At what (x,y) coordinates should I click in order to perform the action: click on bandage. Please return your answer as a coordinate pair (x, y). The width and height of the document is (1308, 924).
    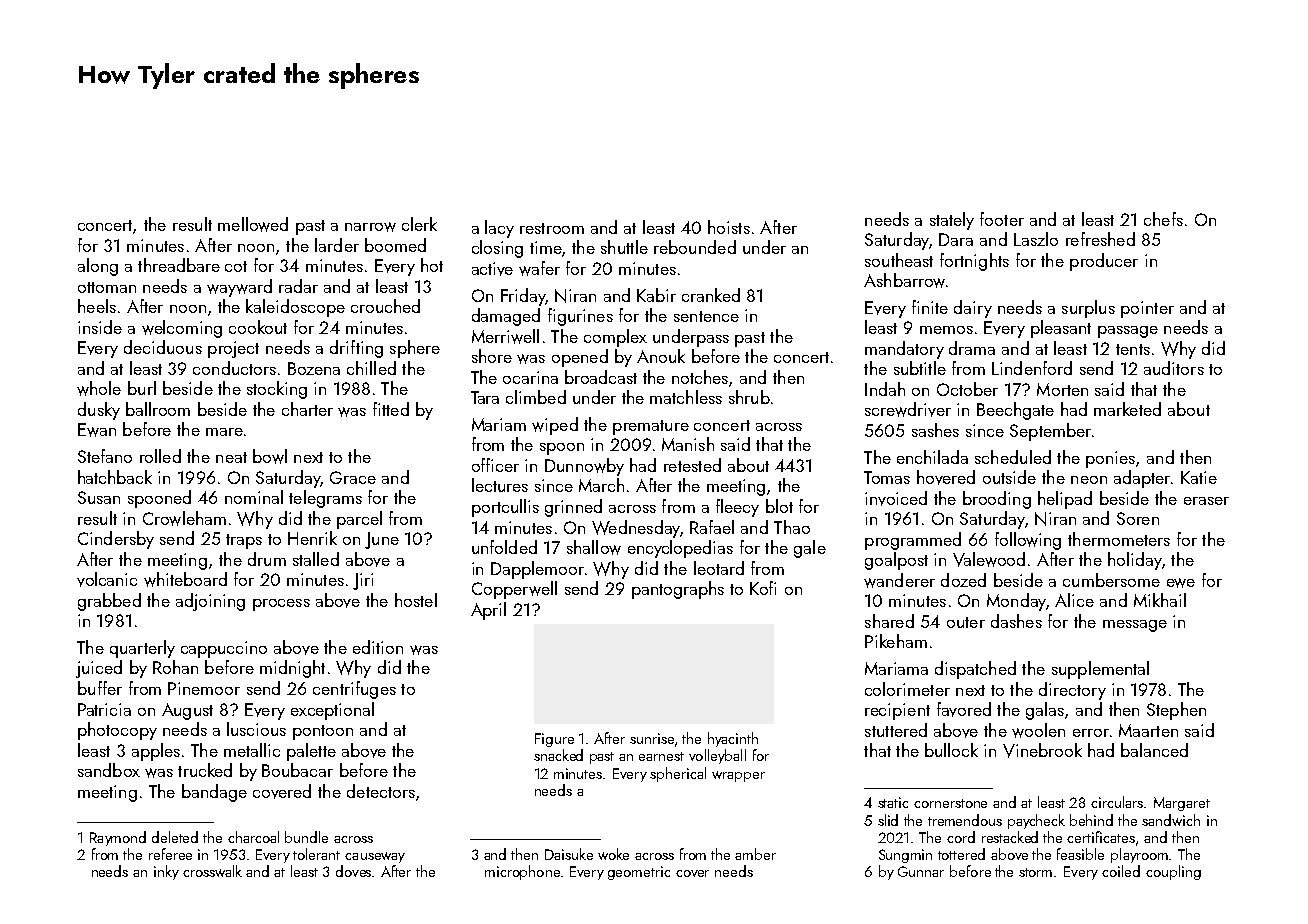
    Looking at the image, I should click on (214, 793).
